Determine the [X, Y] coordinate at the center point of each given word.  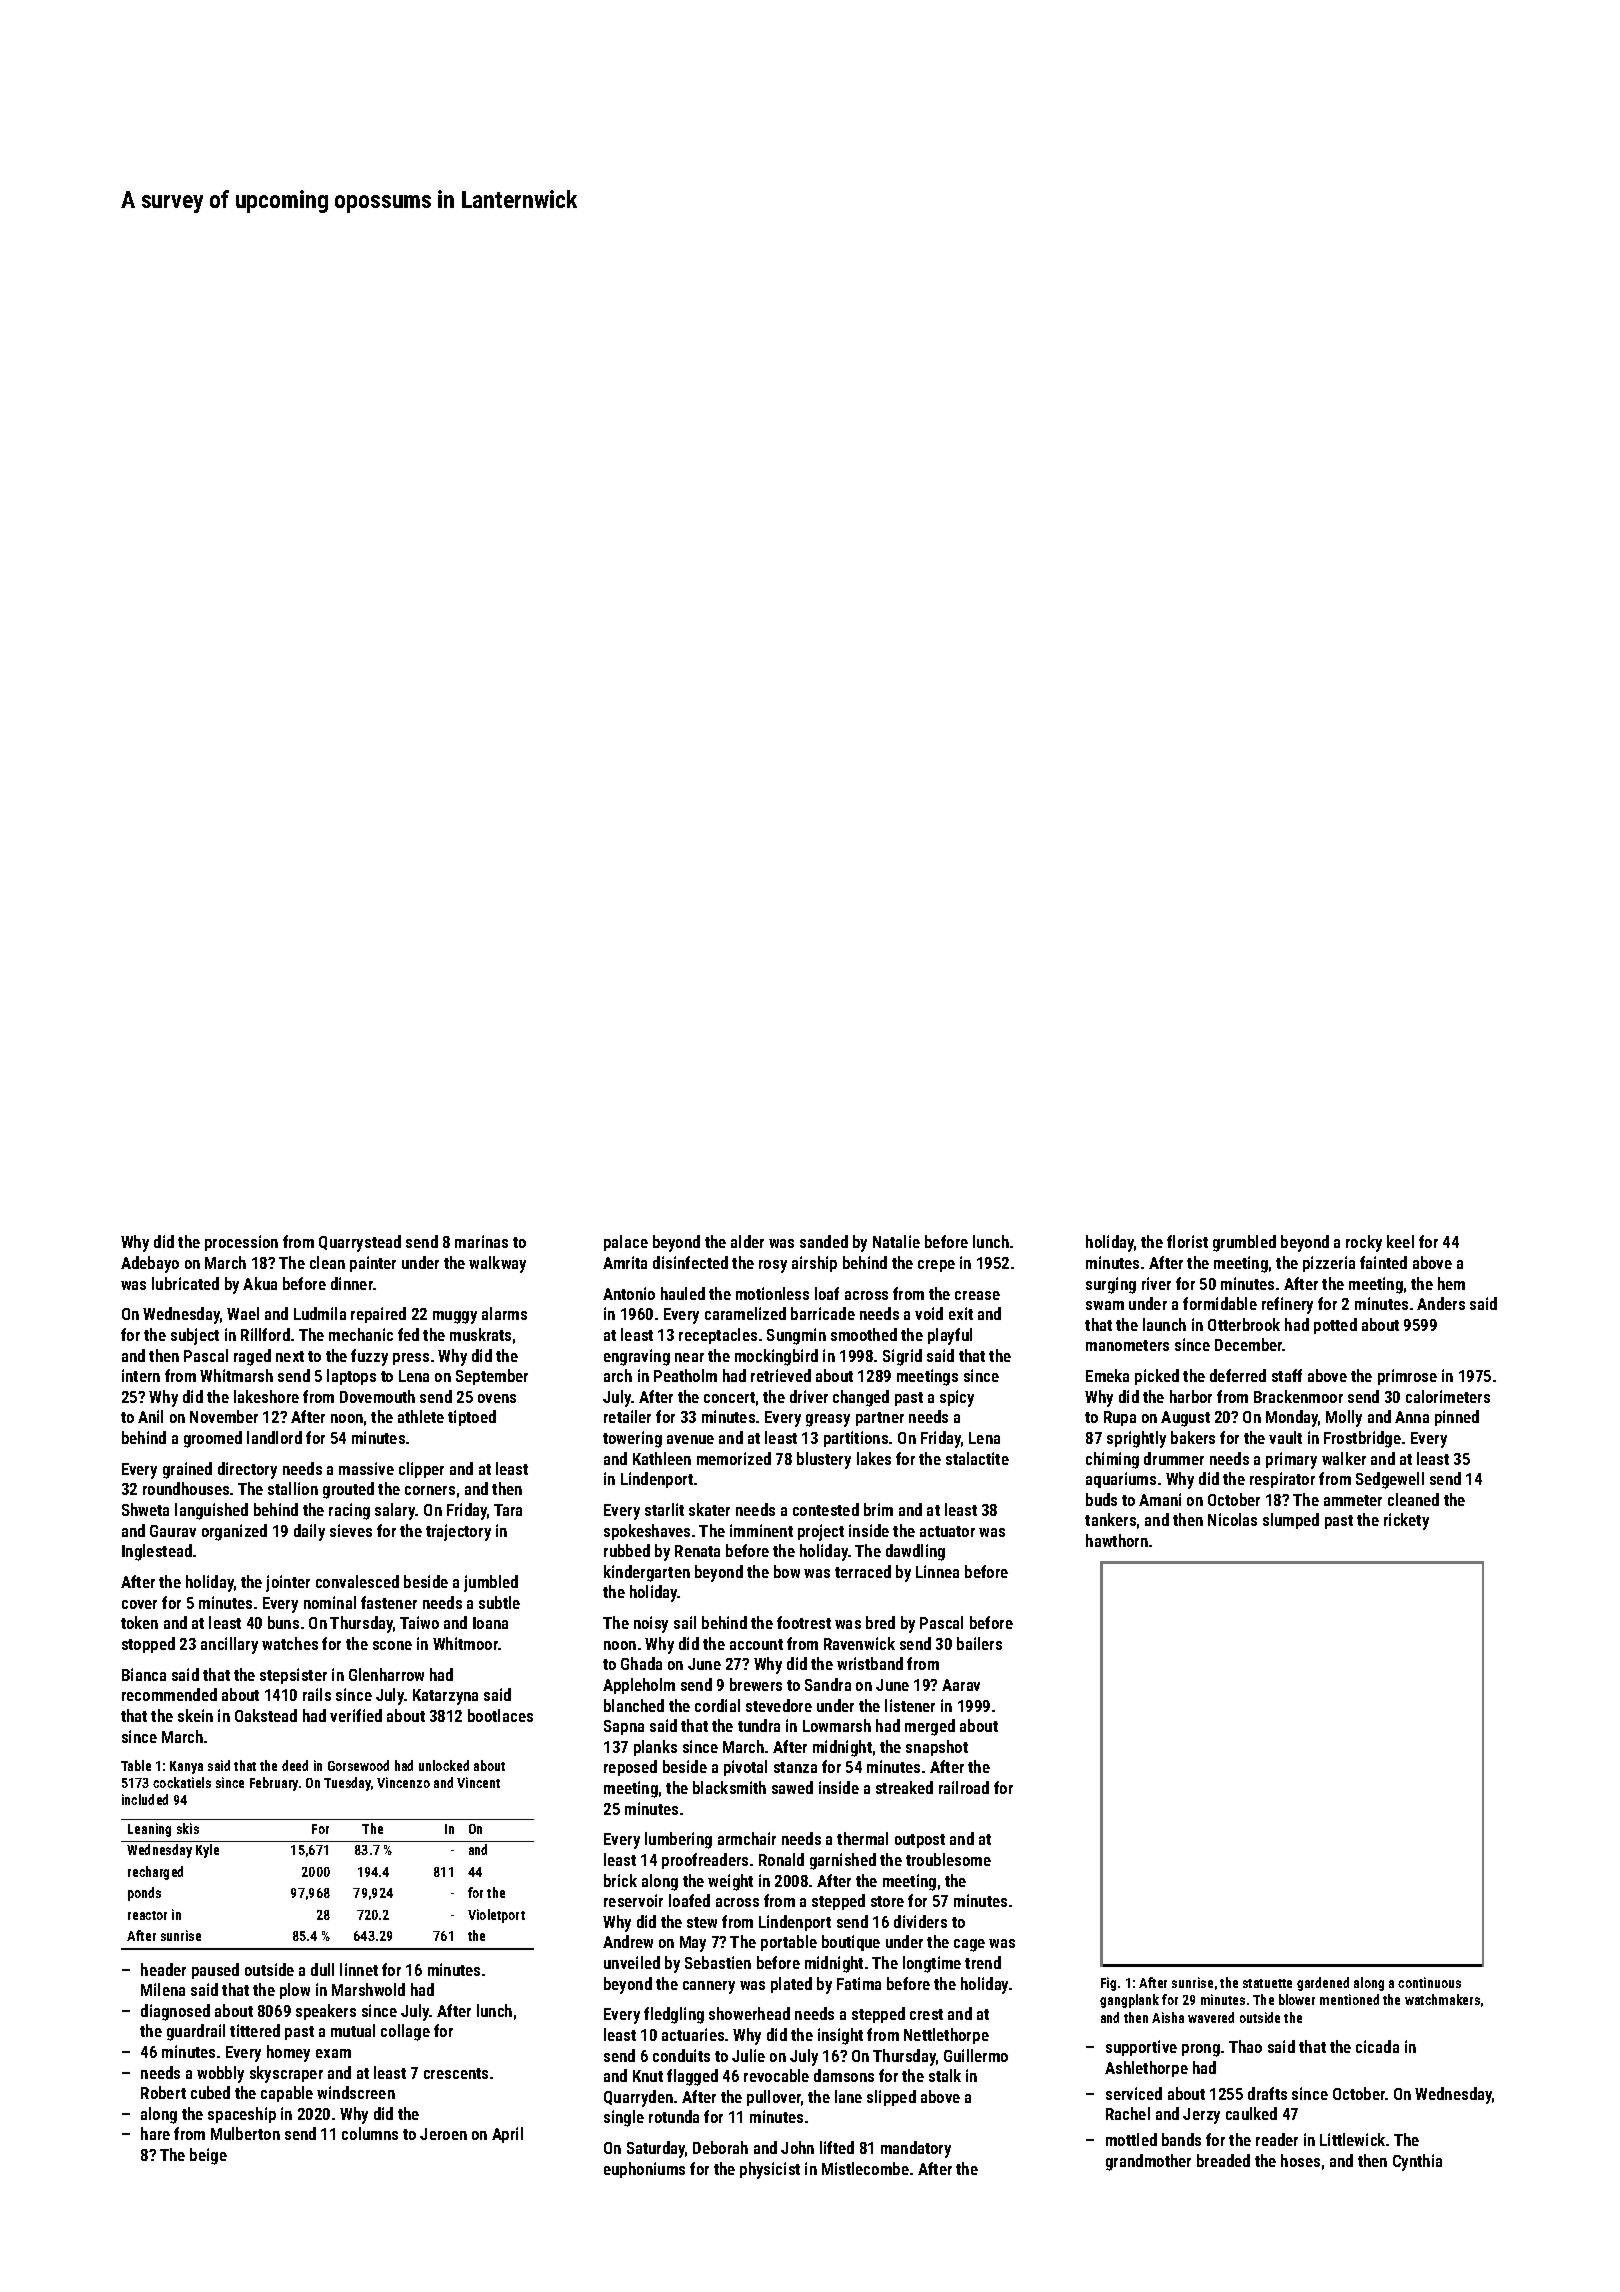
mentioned [1349, 1999]
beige [208, 2156]
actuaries [693, 2034]
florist [1187, 1241]
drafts [1267, 2093]
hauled [683, 1293]
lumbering [678, 1840]
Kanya [186, 1767]
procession [241, 1243]
